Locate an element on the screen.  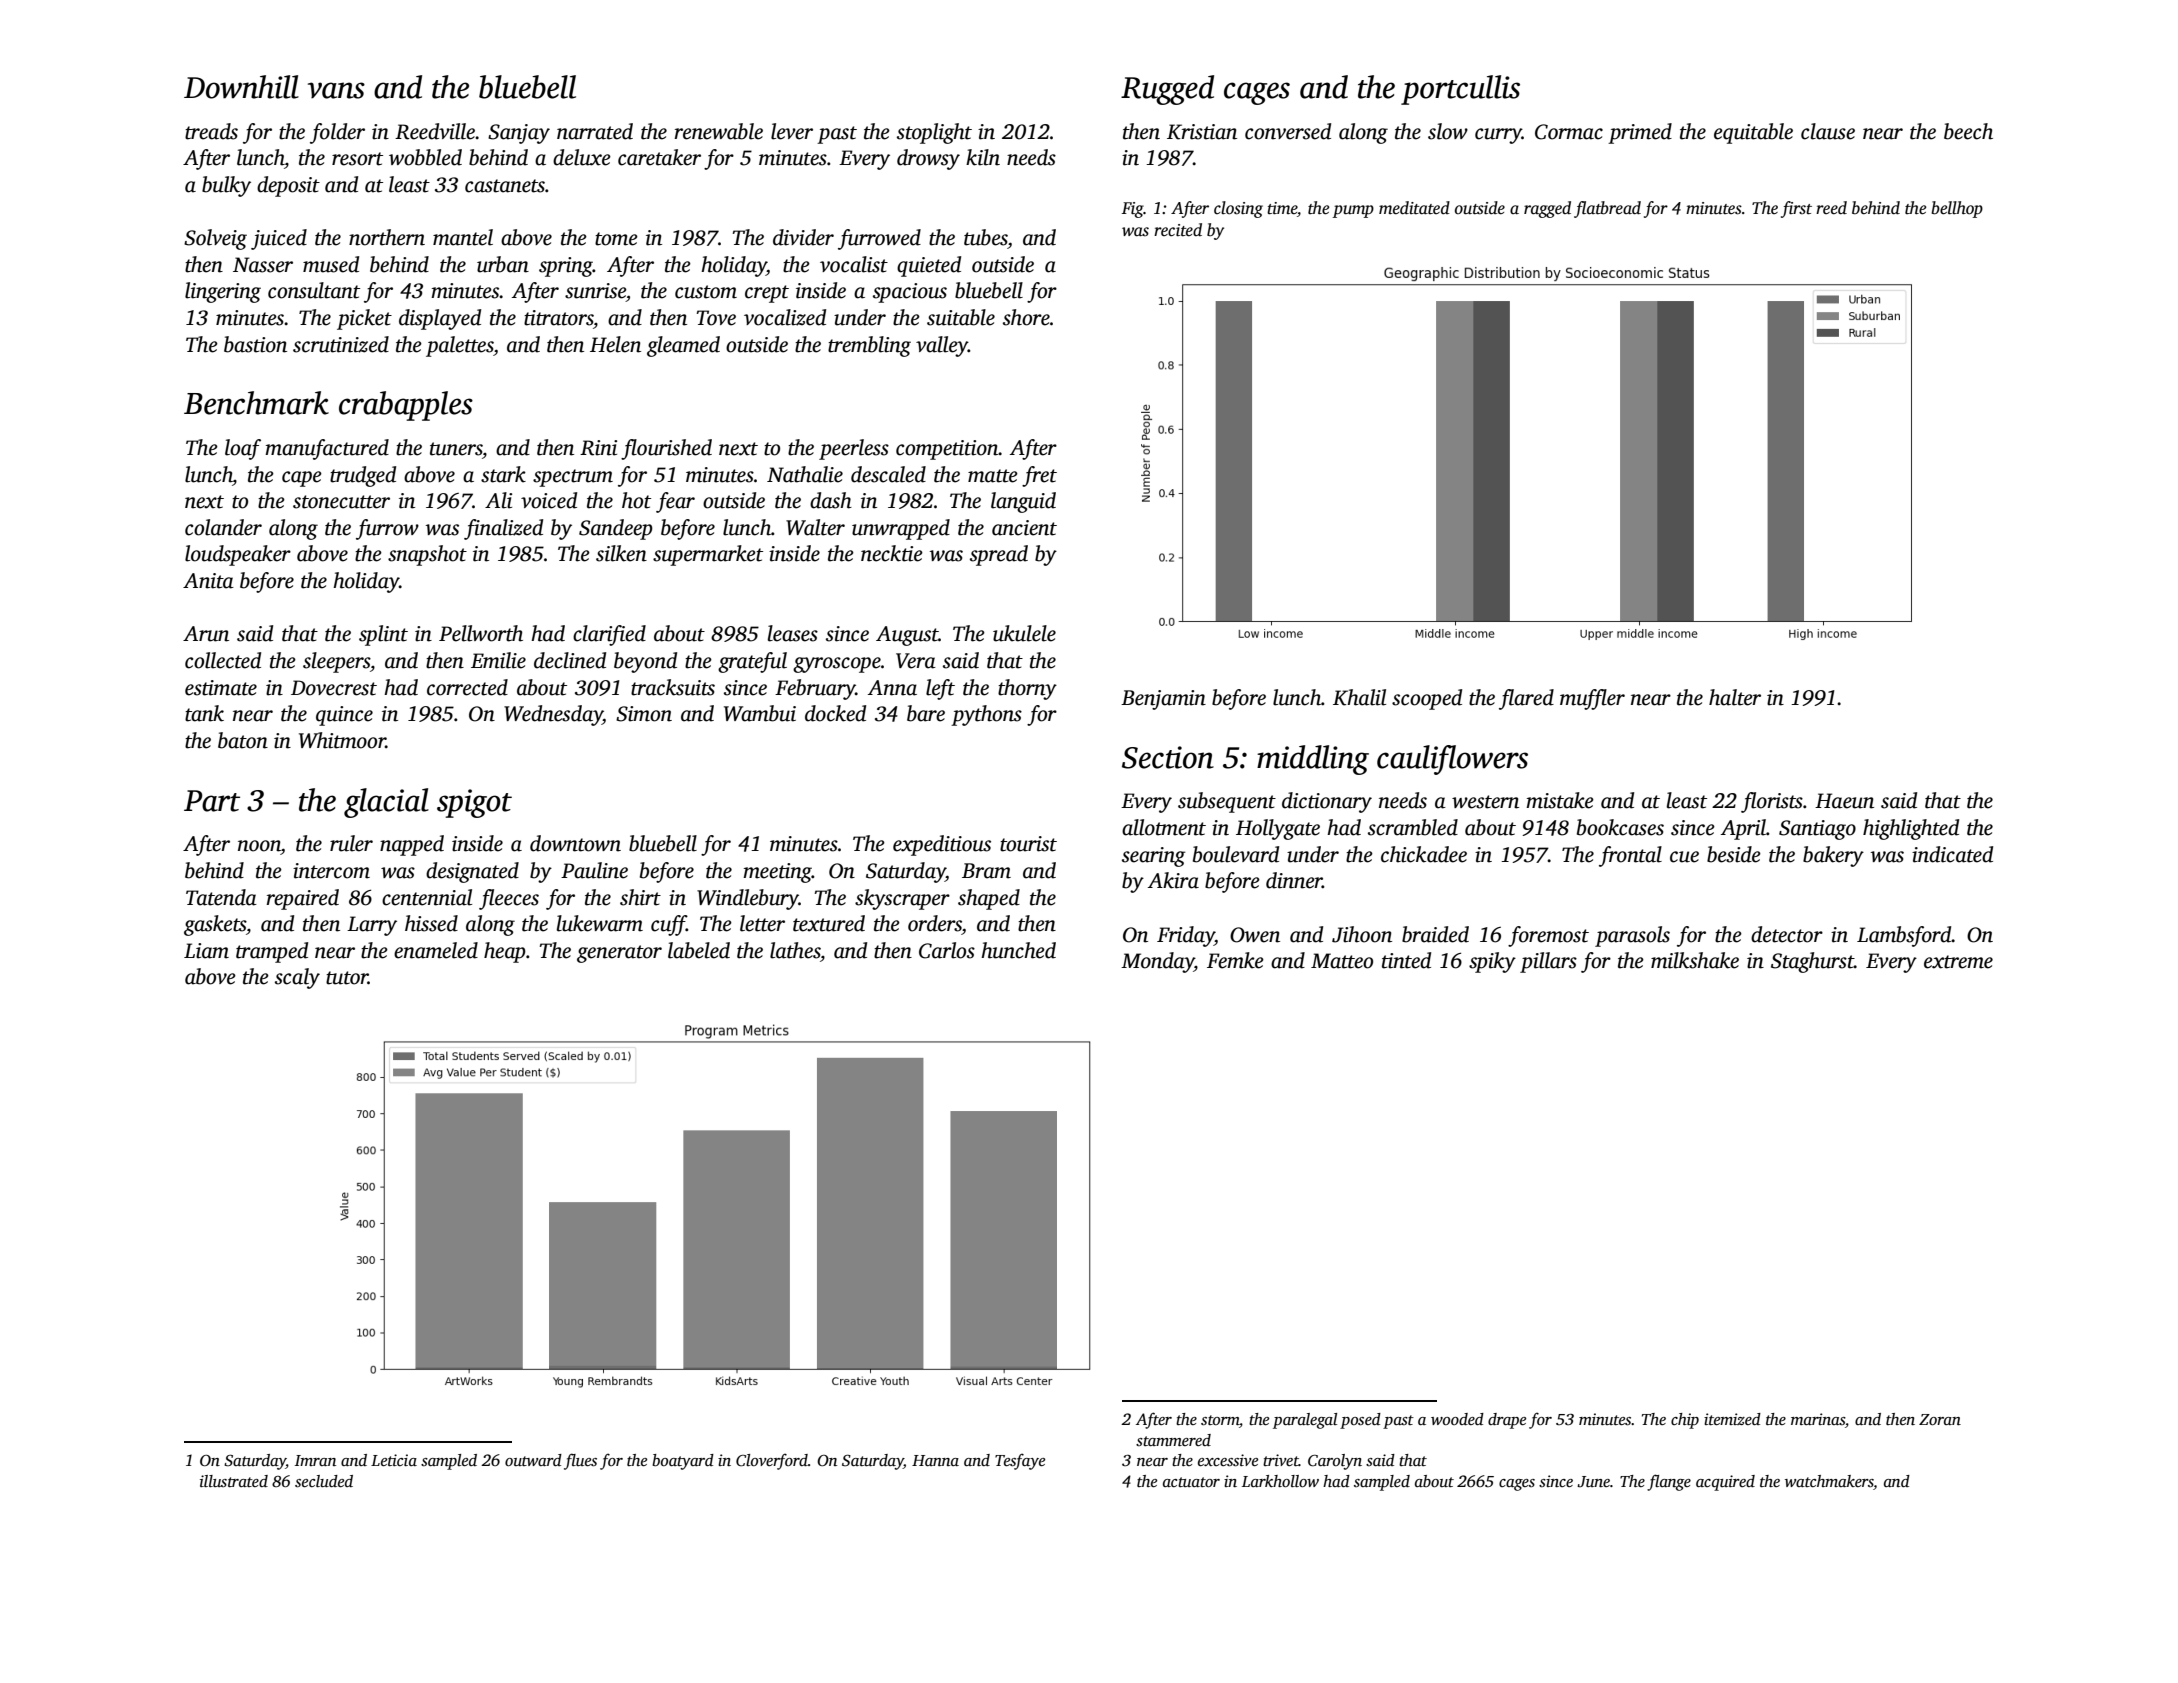
Femke is located at coordinates (1235, 960).
